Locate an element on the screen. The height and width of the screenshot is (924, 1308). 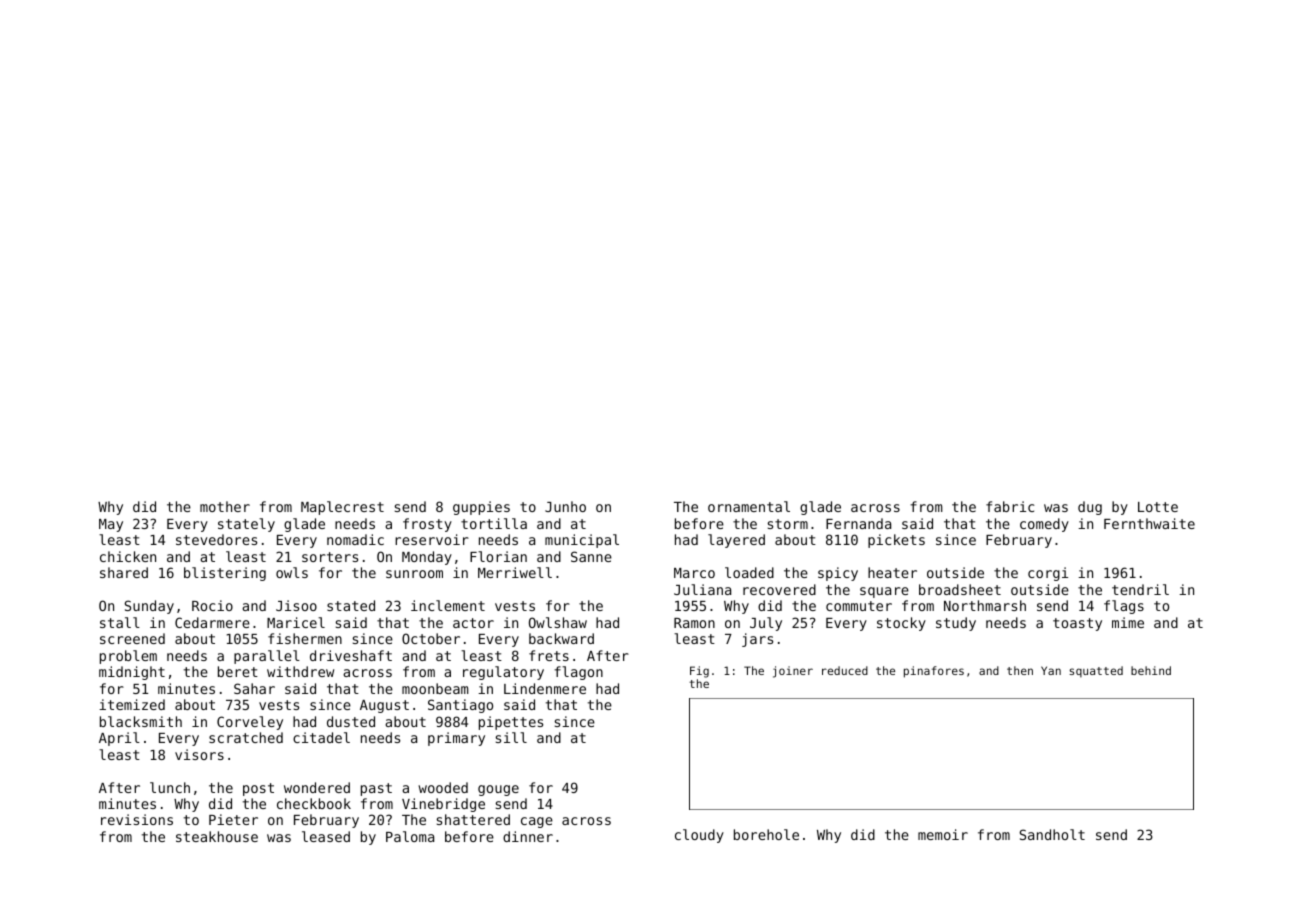
mime is located at coordinates (1128, 622).
